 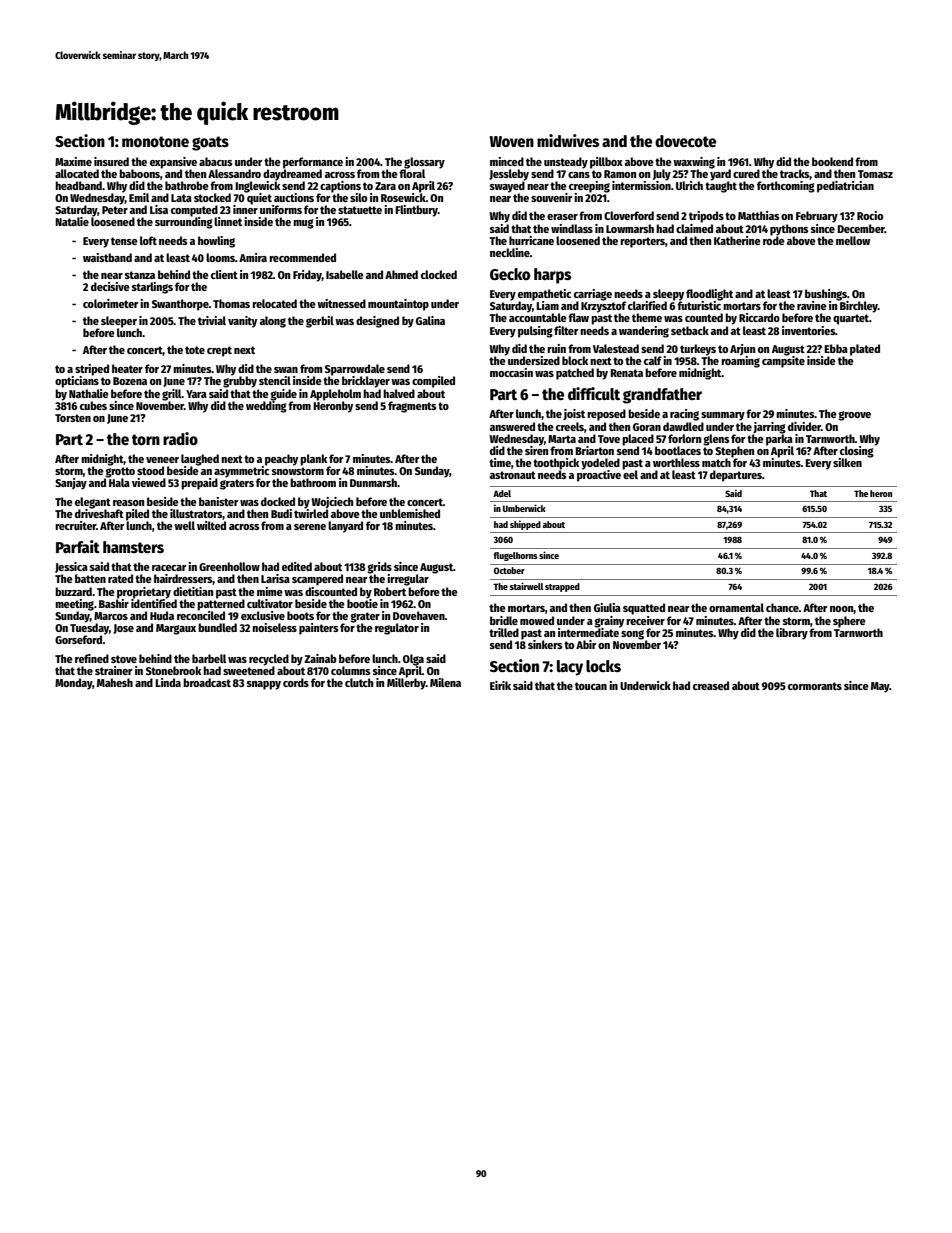 What do you see at coordinates (512, 426) in the document?
I see `answered` at bounding box center [512, 426].
